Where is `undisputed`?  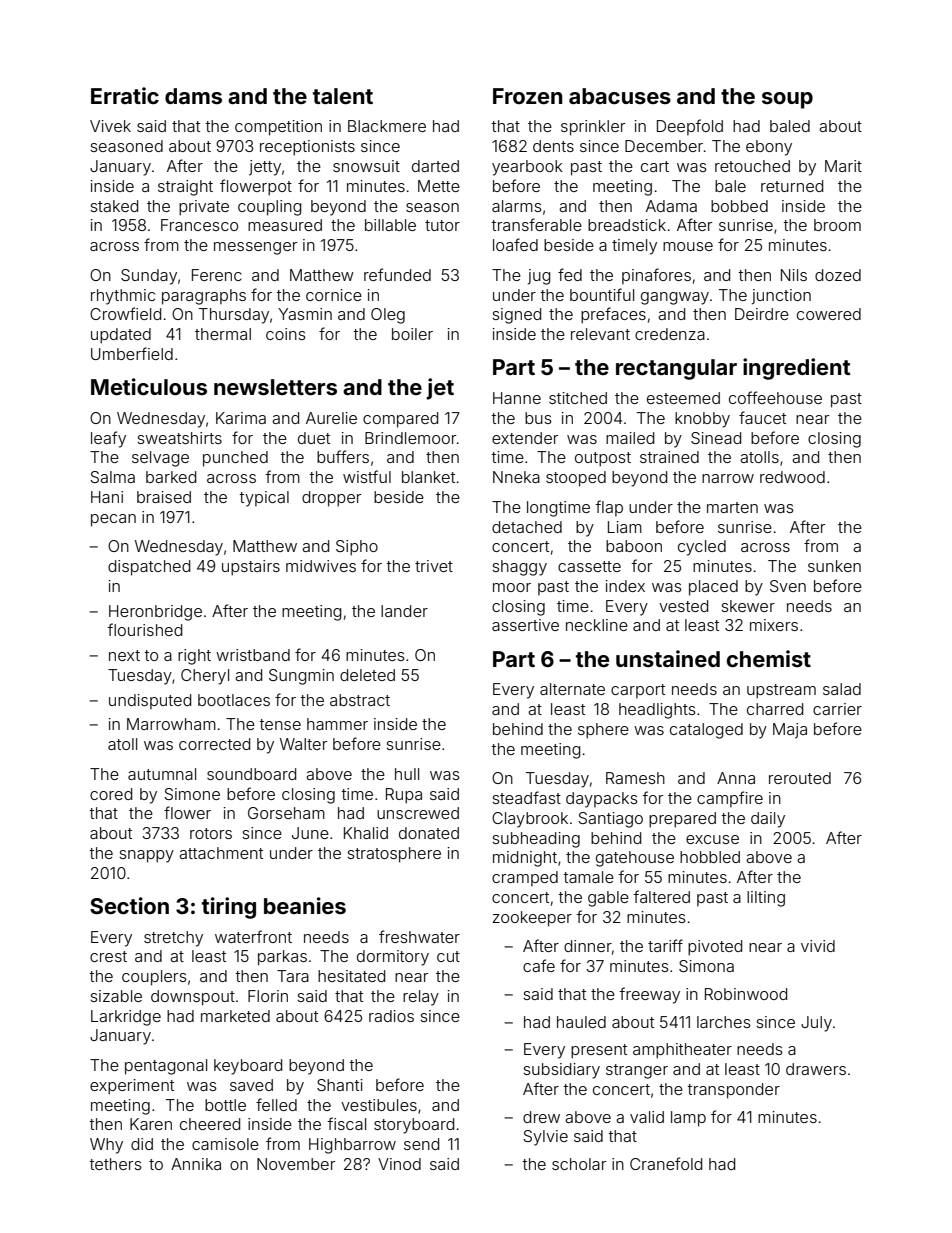 undisputed is located at coordinates (150, 701).
